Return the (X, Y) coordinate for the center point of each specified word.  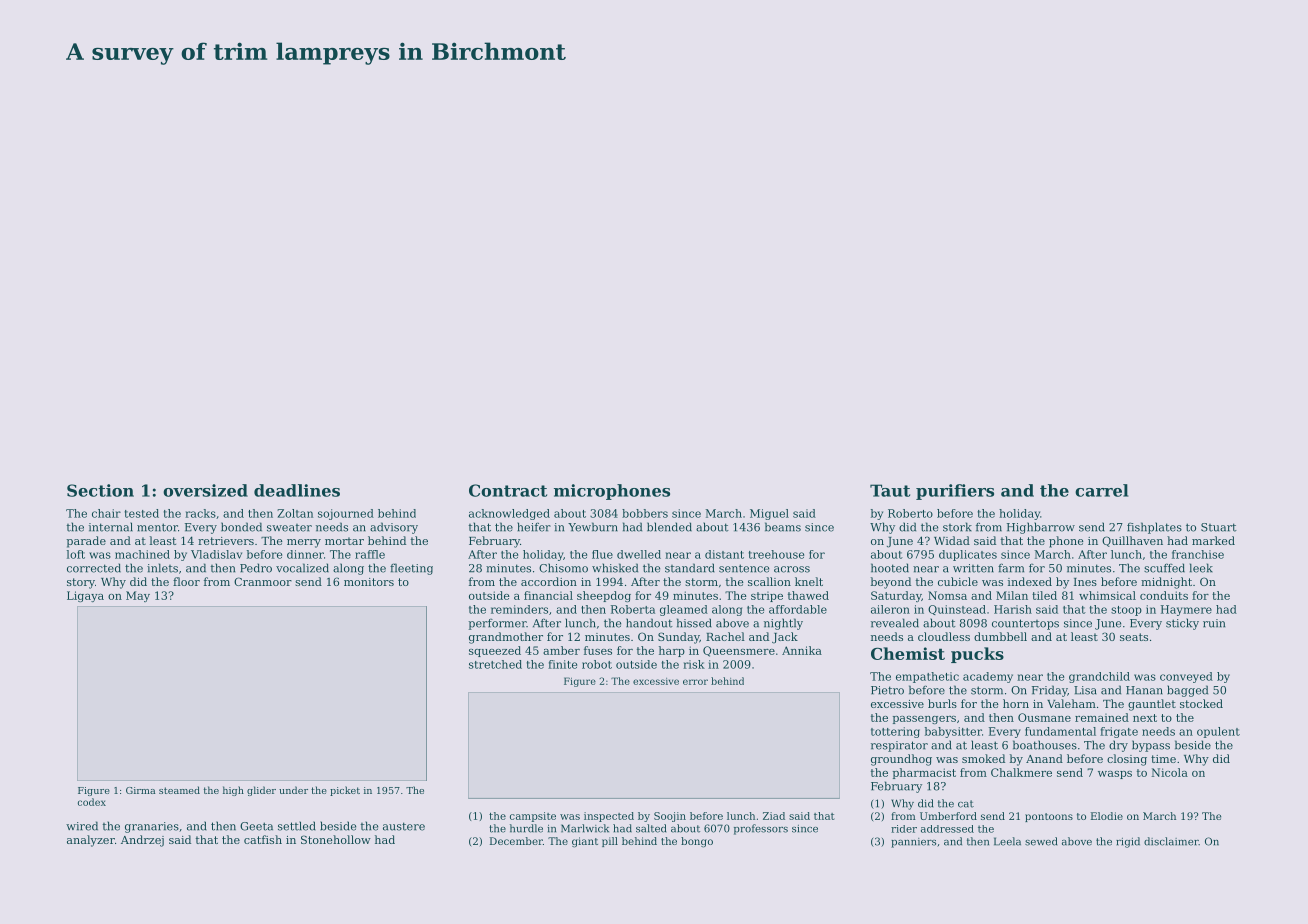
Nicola (1169, 772)
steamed (179, 790)
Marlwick (585, 828)
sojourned (346, 514)
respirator (899, 746)
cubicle (958, 581)
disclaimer (1171, 841)
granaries (152, 827)
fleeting (411, 569)
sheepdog (604, 596)
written (973, 568)
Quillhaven (1132, 541)
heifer (534, 527)
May (138, 596)
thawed (808, 595)
